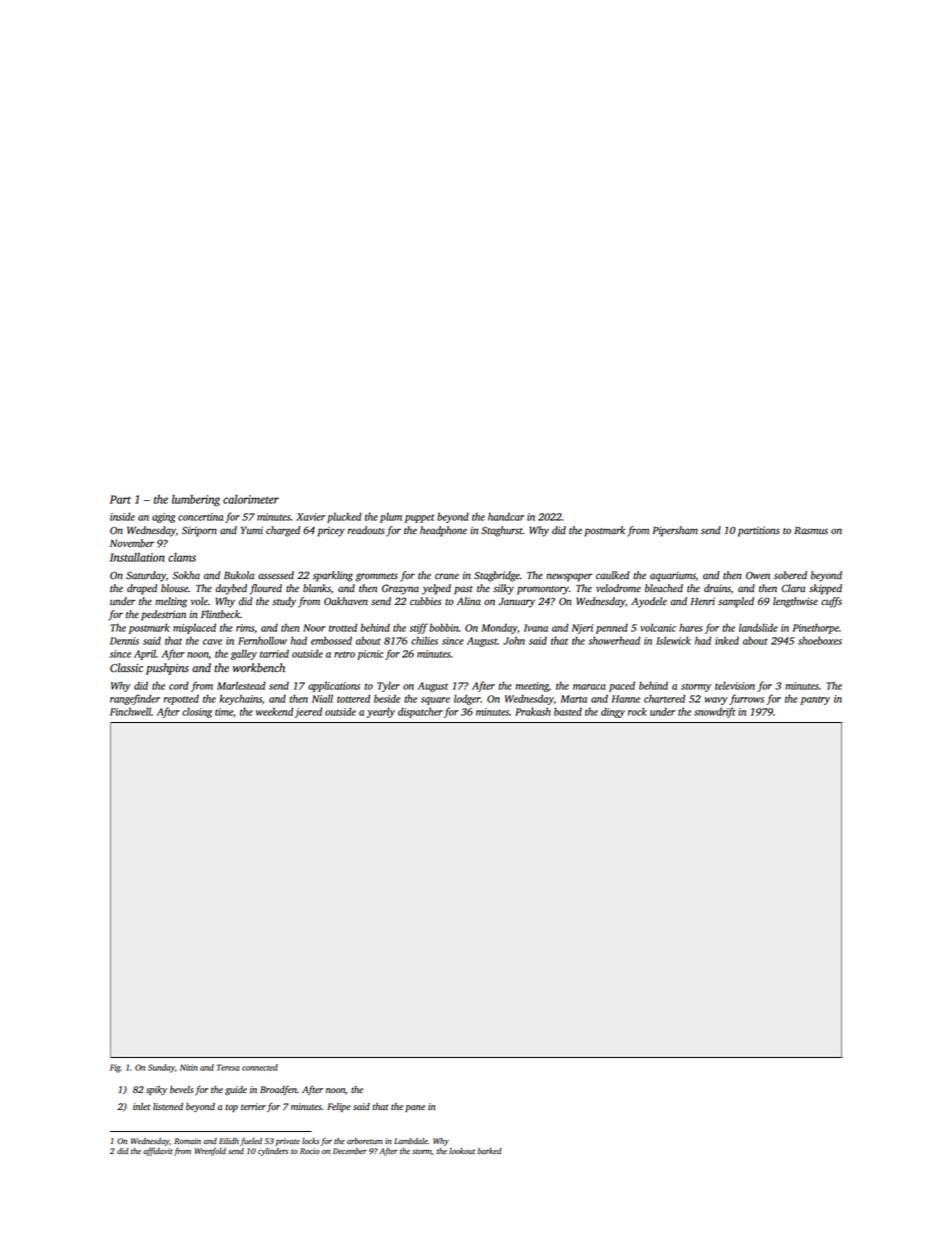 This image has width=952, height=1233. I want to click on misplaced, so click(194, 628).
